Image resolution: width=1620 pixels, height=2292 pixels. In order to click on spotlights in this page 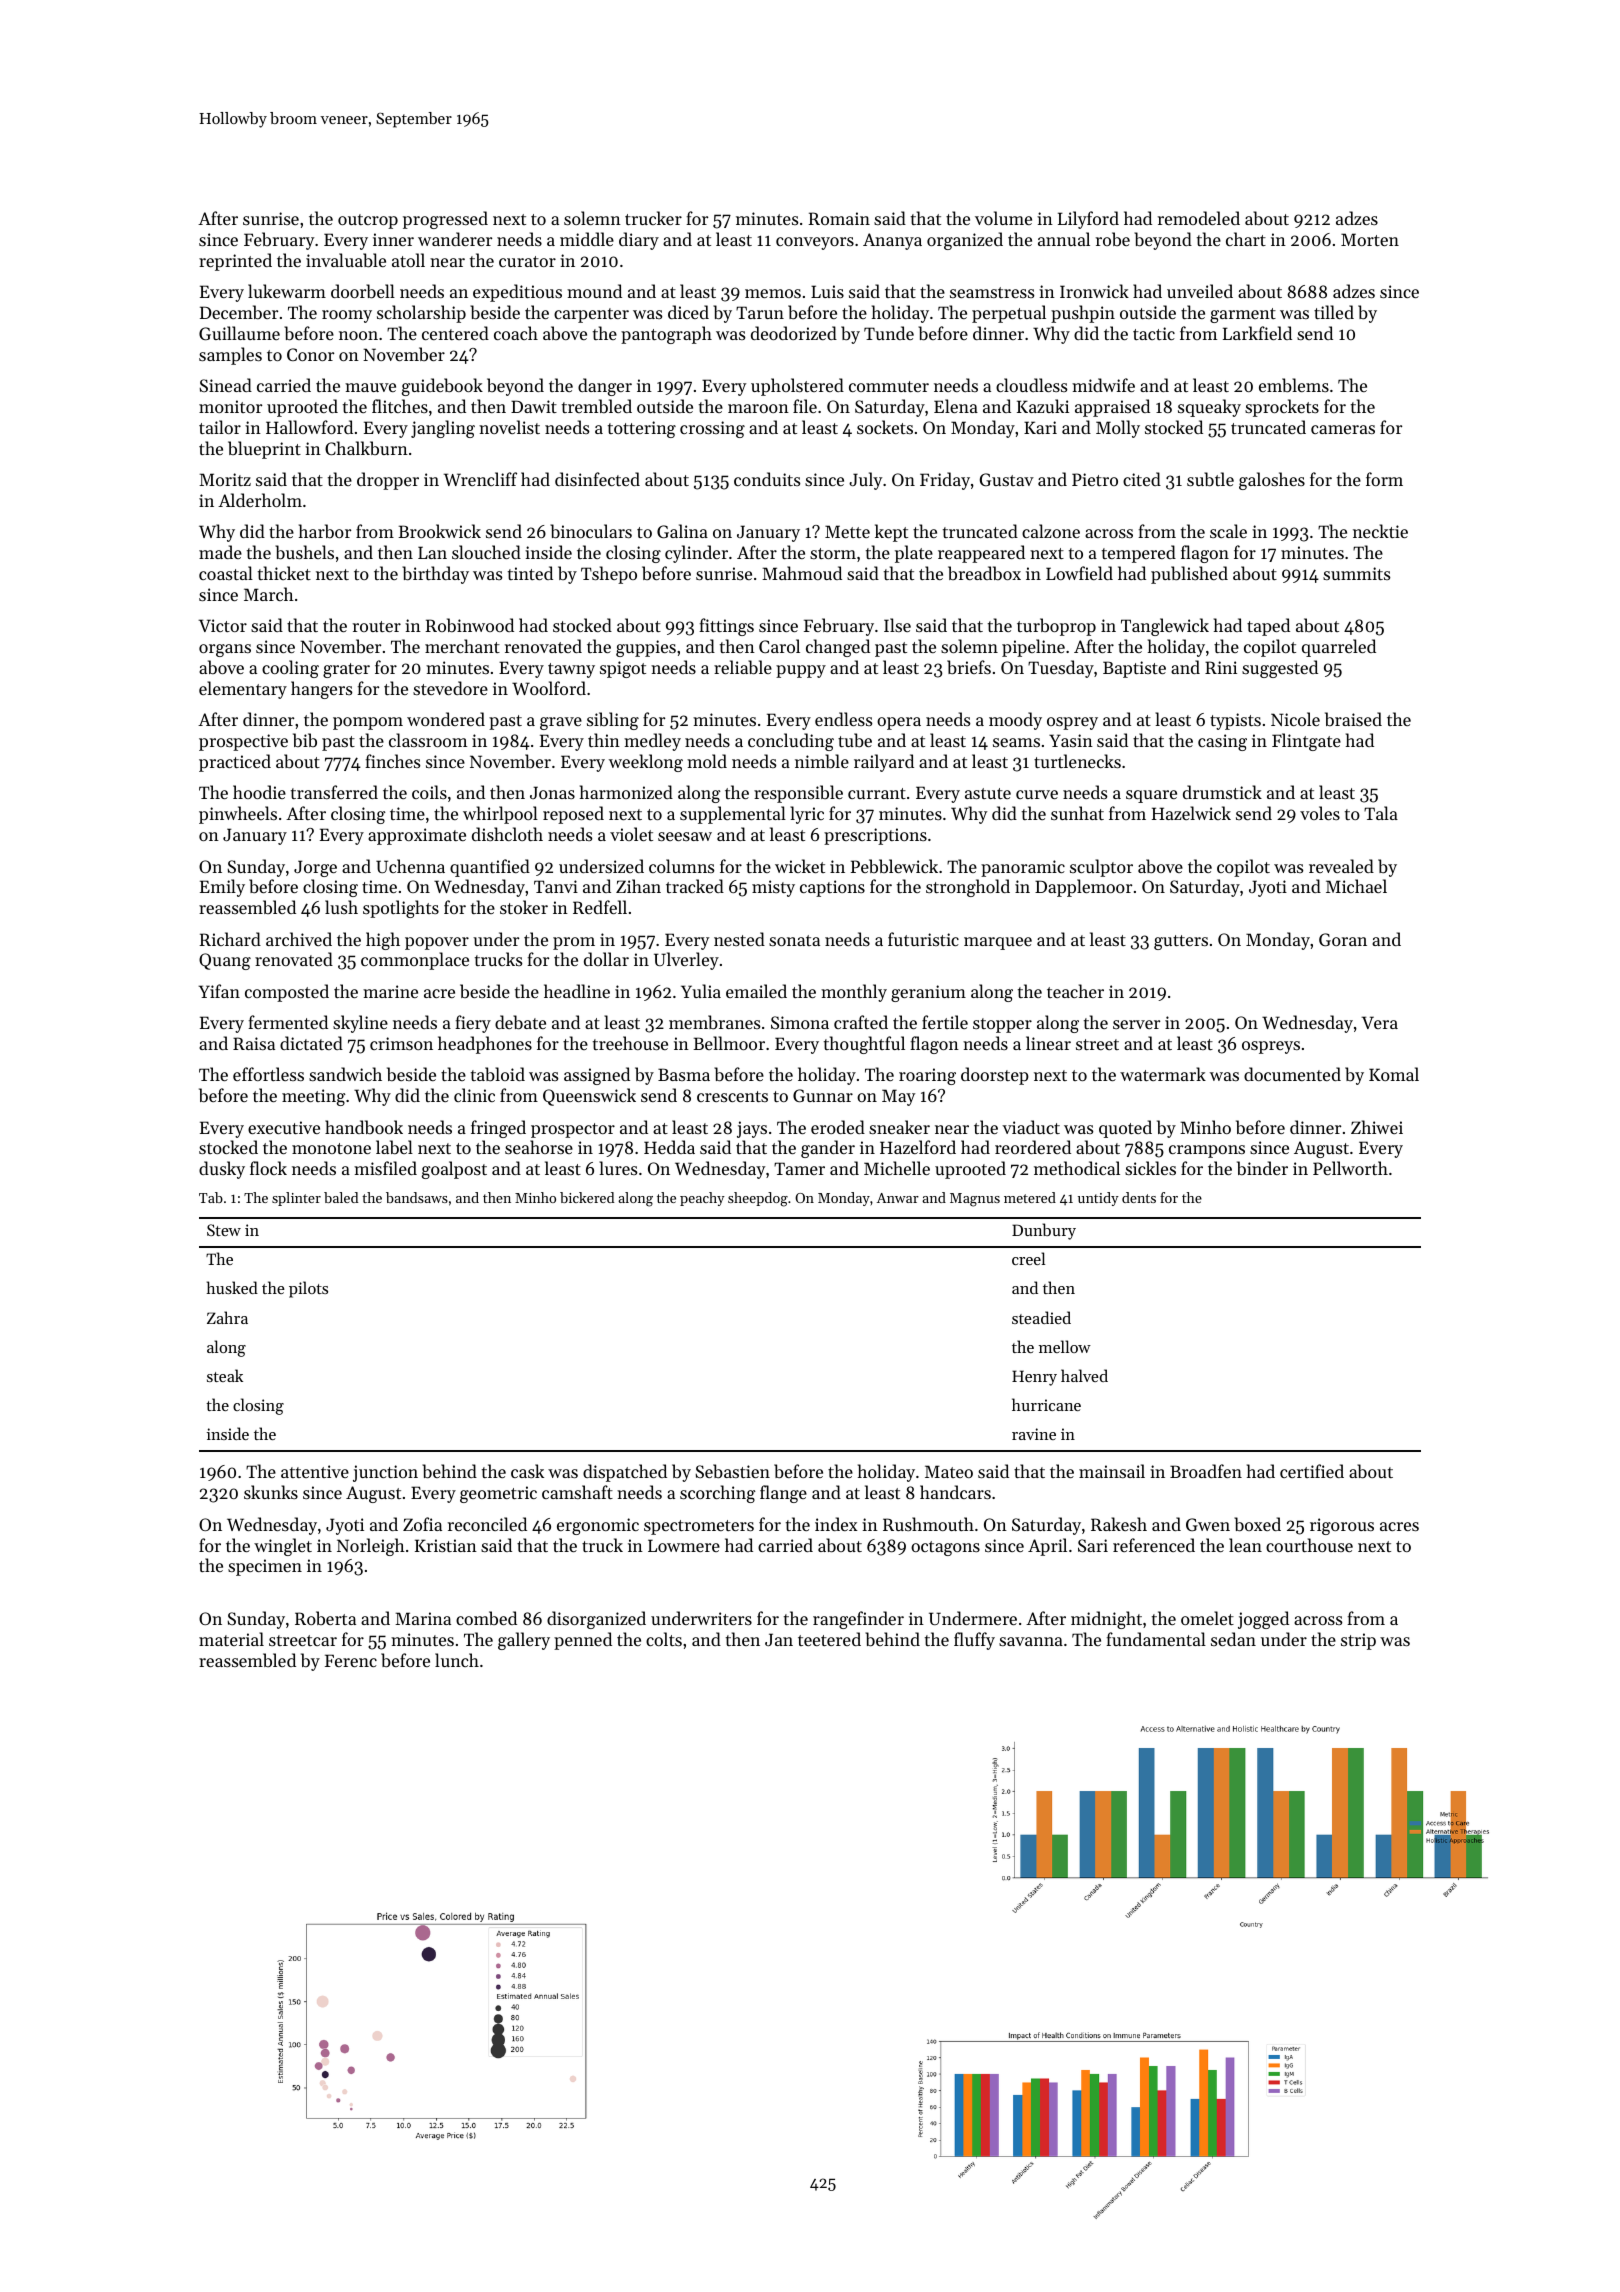, I will do `click(401, 909)`.
